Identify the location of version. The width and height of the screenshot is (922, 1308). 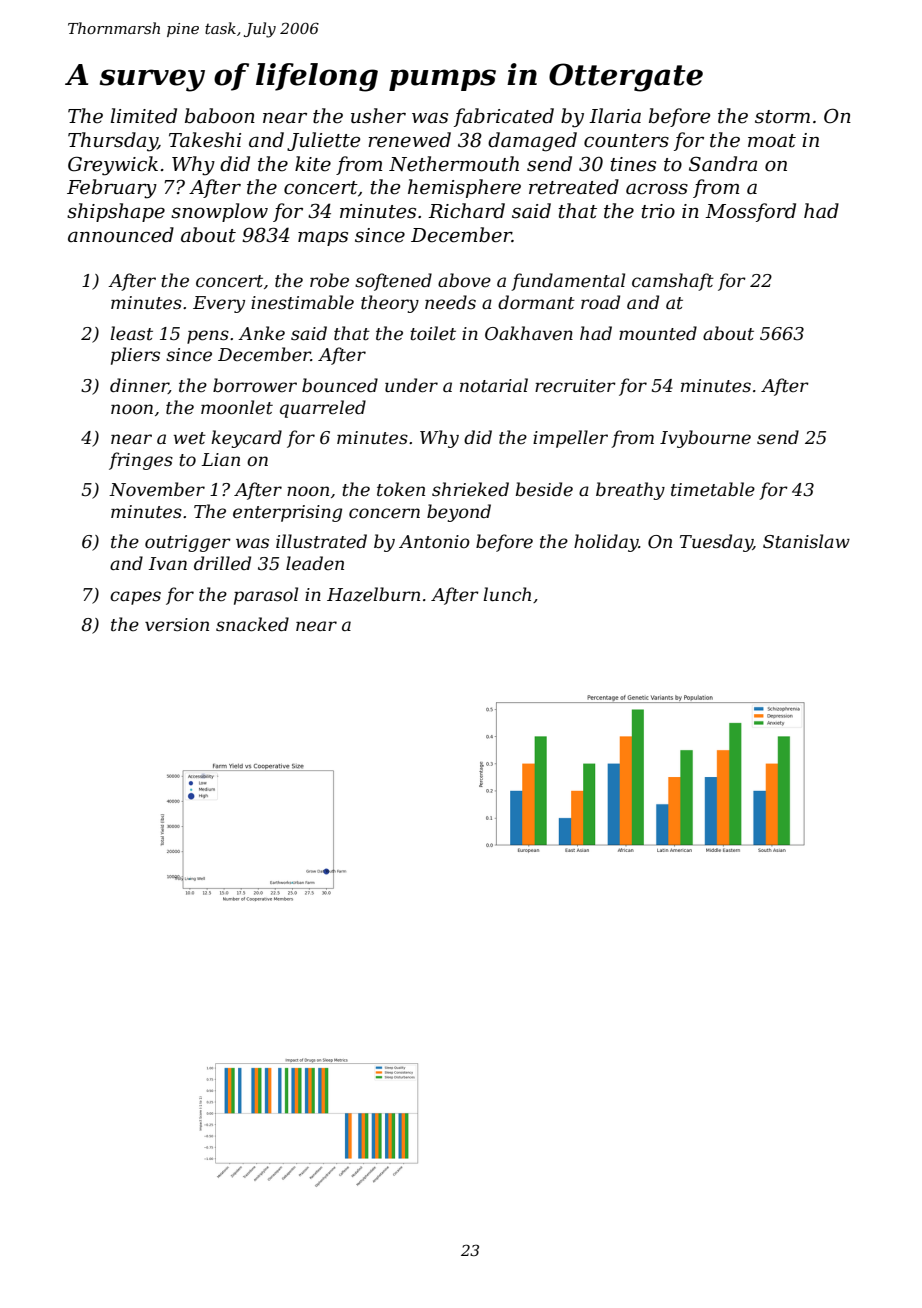
(177, 624).
